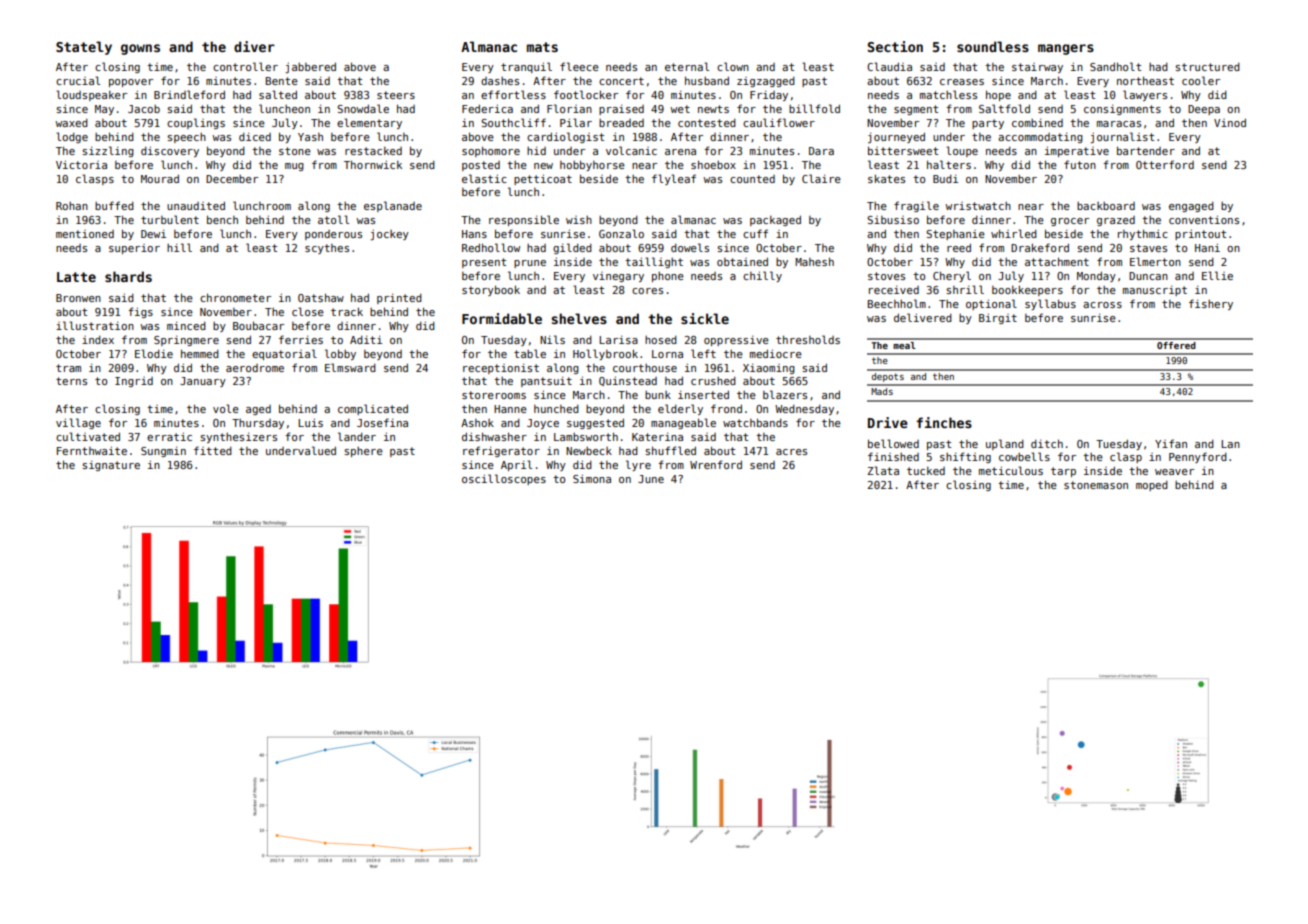 The image size is (1308, 924). What do you see at coordinates (84, 48) in the screenshot?
I see `Stately` at bounding box center [84, 48].
